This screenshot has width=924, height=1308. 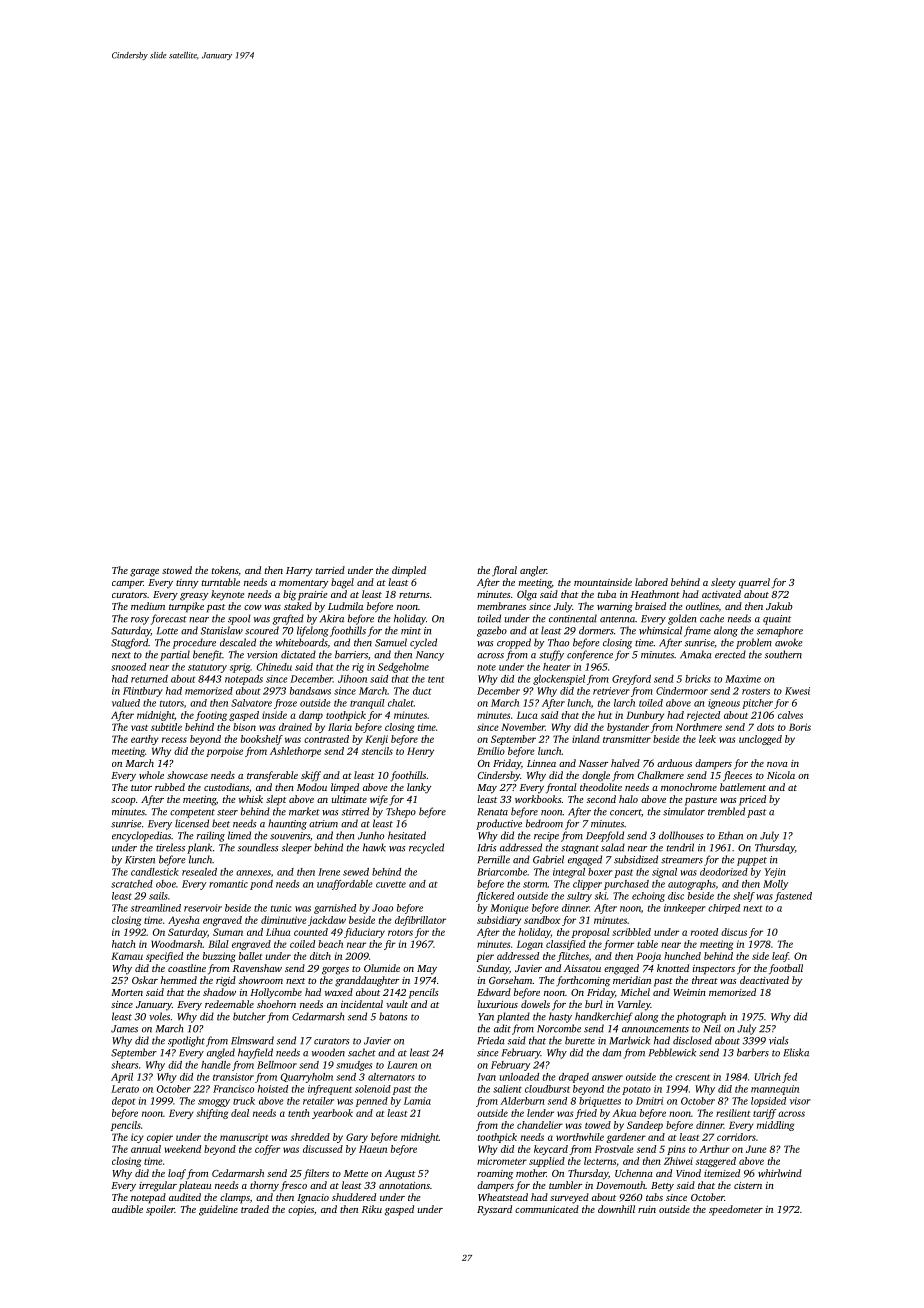 What do you see at coordinates (409, 571) in the screenshot?
I see `dimpled` at bounding box center [409, 571].
